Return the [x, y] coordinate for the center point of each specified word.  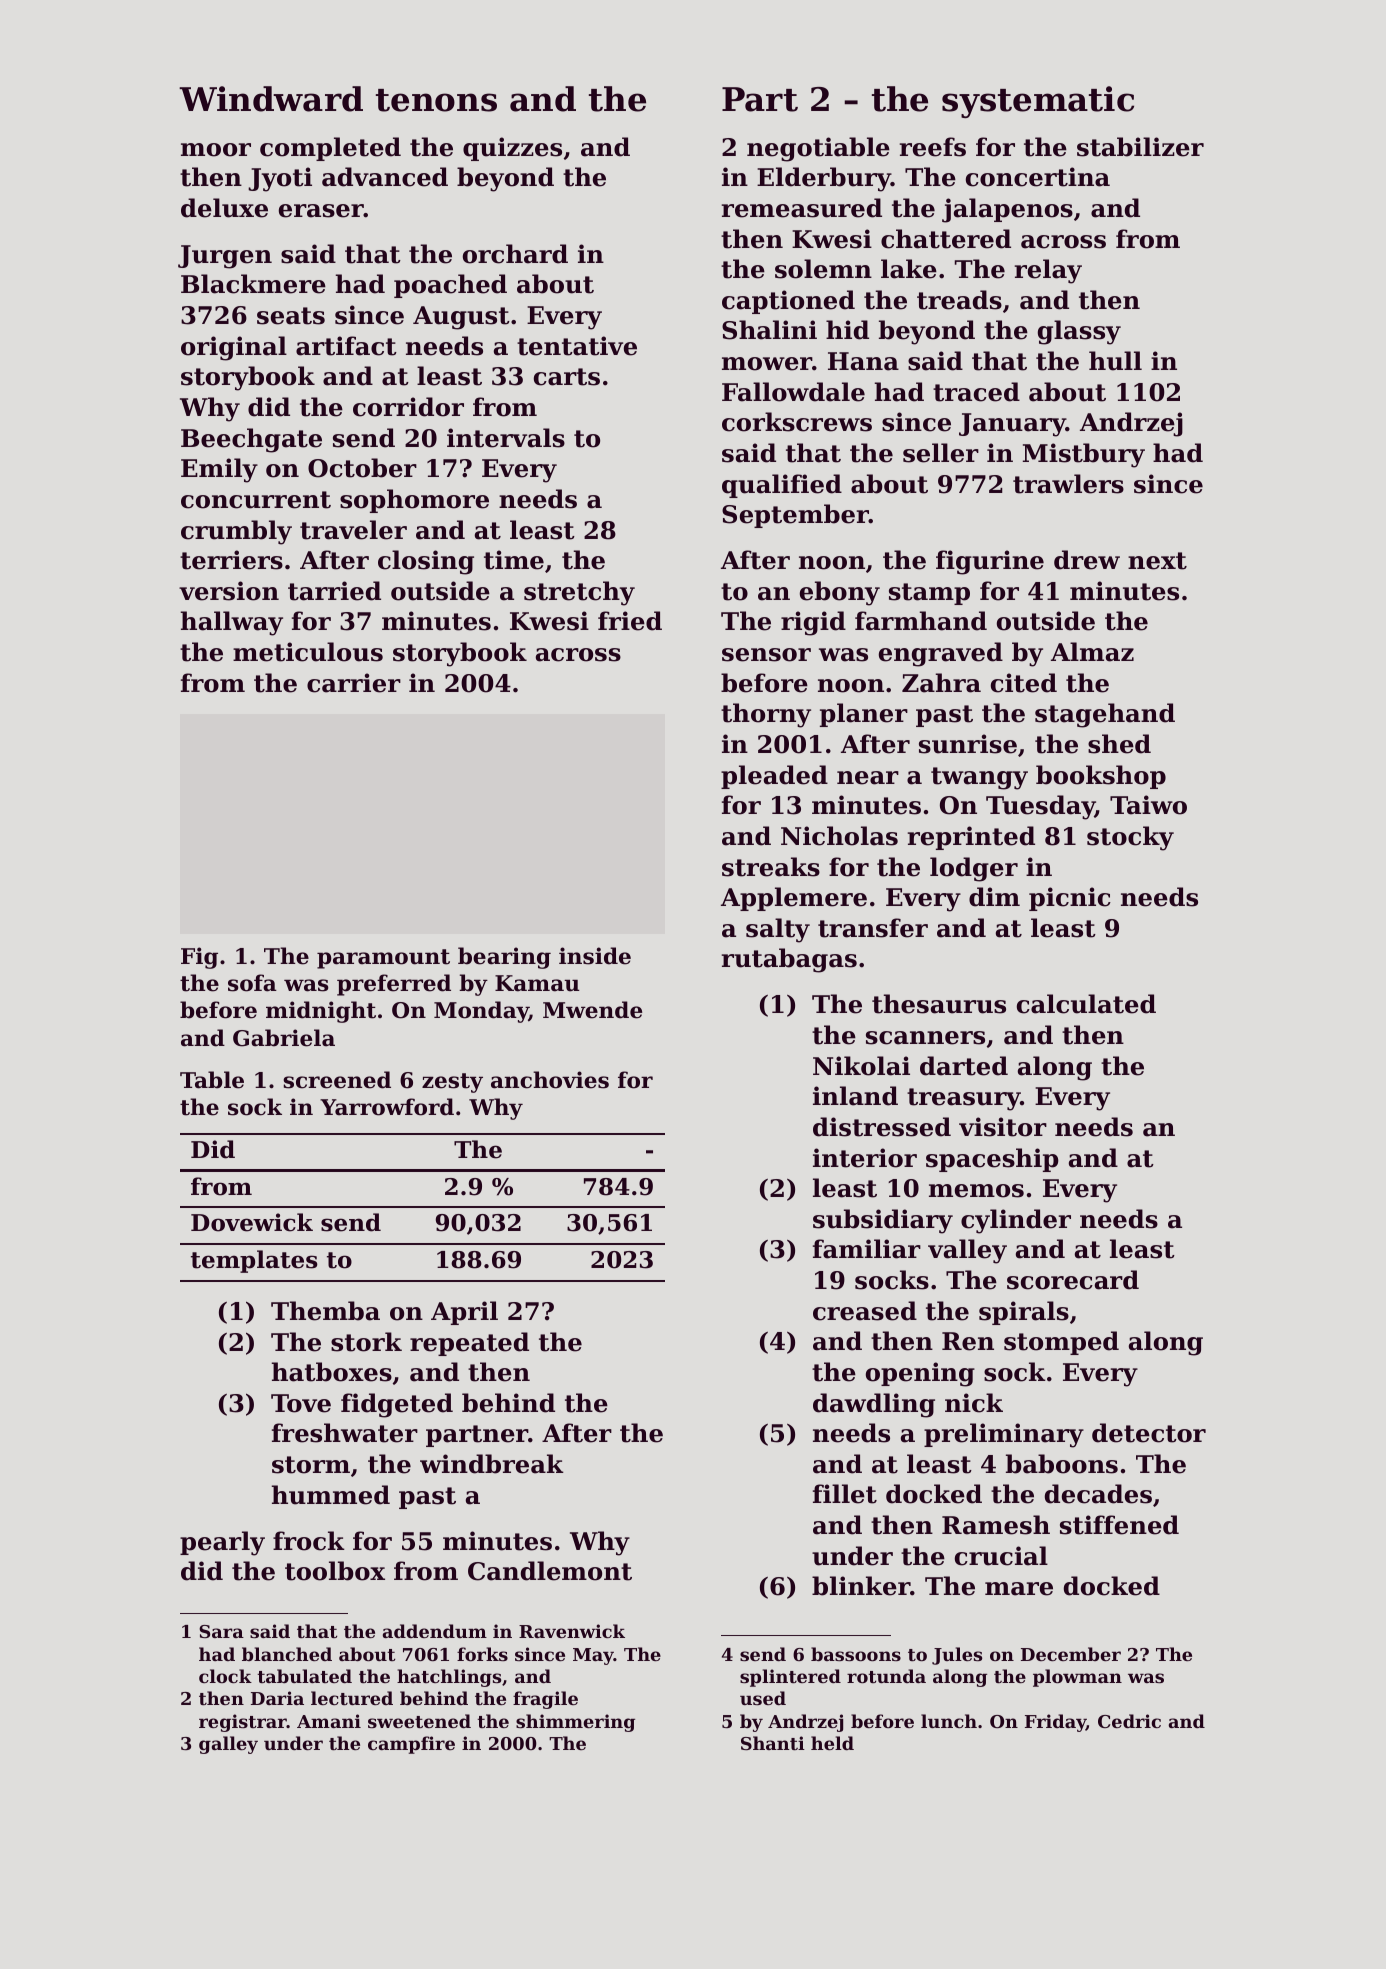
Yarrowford [387, 1107]
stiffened [1119, 1525]
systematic [1038, 102]
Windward [271, 99]
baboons [1062, 1464]
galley [228, 1745]
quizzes [512, 149]
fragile [545, 1700]
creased [865, 1311]
